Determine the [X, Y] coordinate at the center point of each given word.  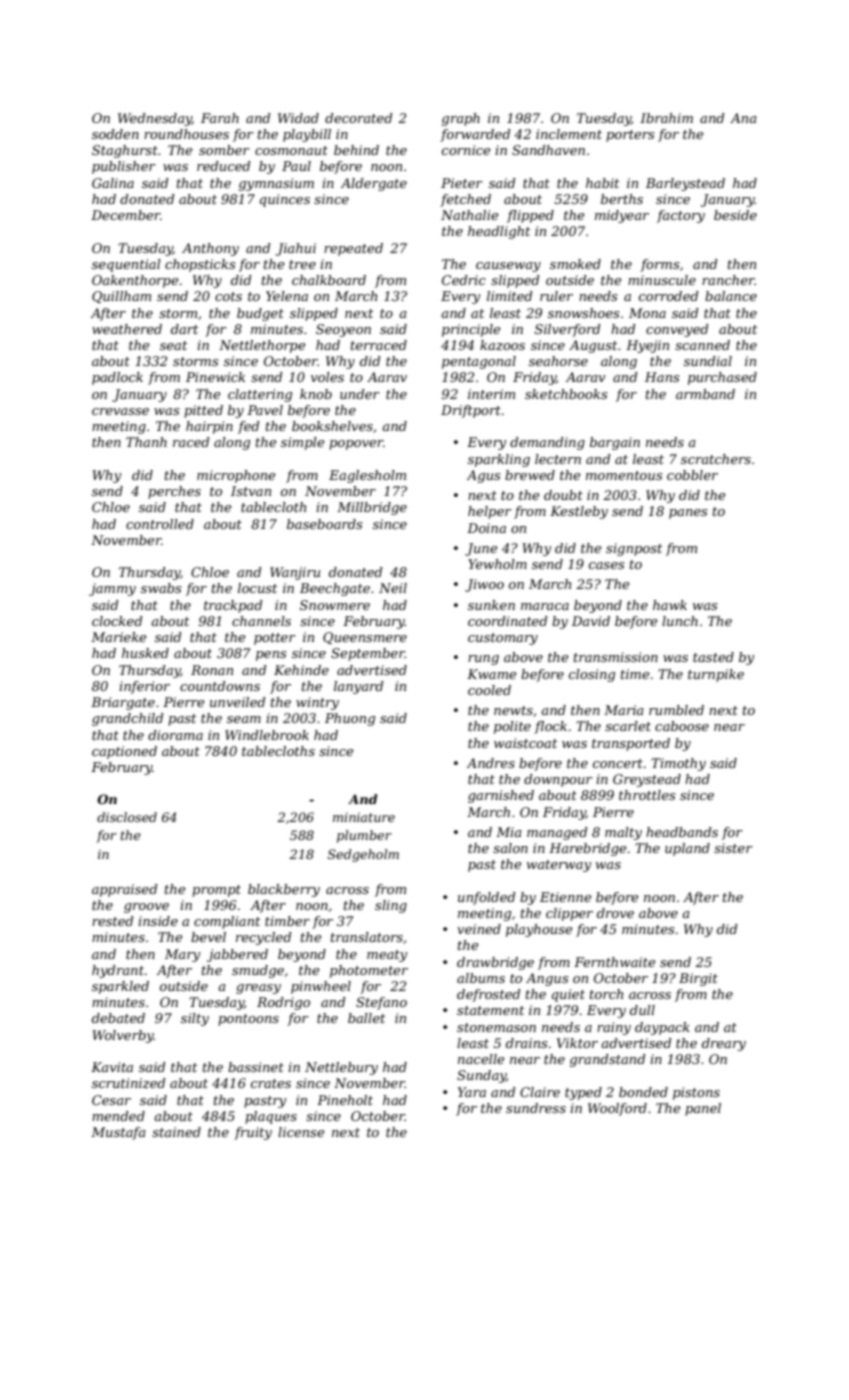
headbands [682, 832]
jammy [112, 589]
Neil [393, 588]
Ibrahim [666, 118]
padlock [117, 378]
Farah [220, 118]
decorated [358, 118]
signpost [634, 549]
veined [479, 929]
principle [471, 330]
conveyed [677, 330]
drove [615, 913]
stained [176, 1132]
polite [512, 727]
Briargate [123, 703]
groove [146, 908]
